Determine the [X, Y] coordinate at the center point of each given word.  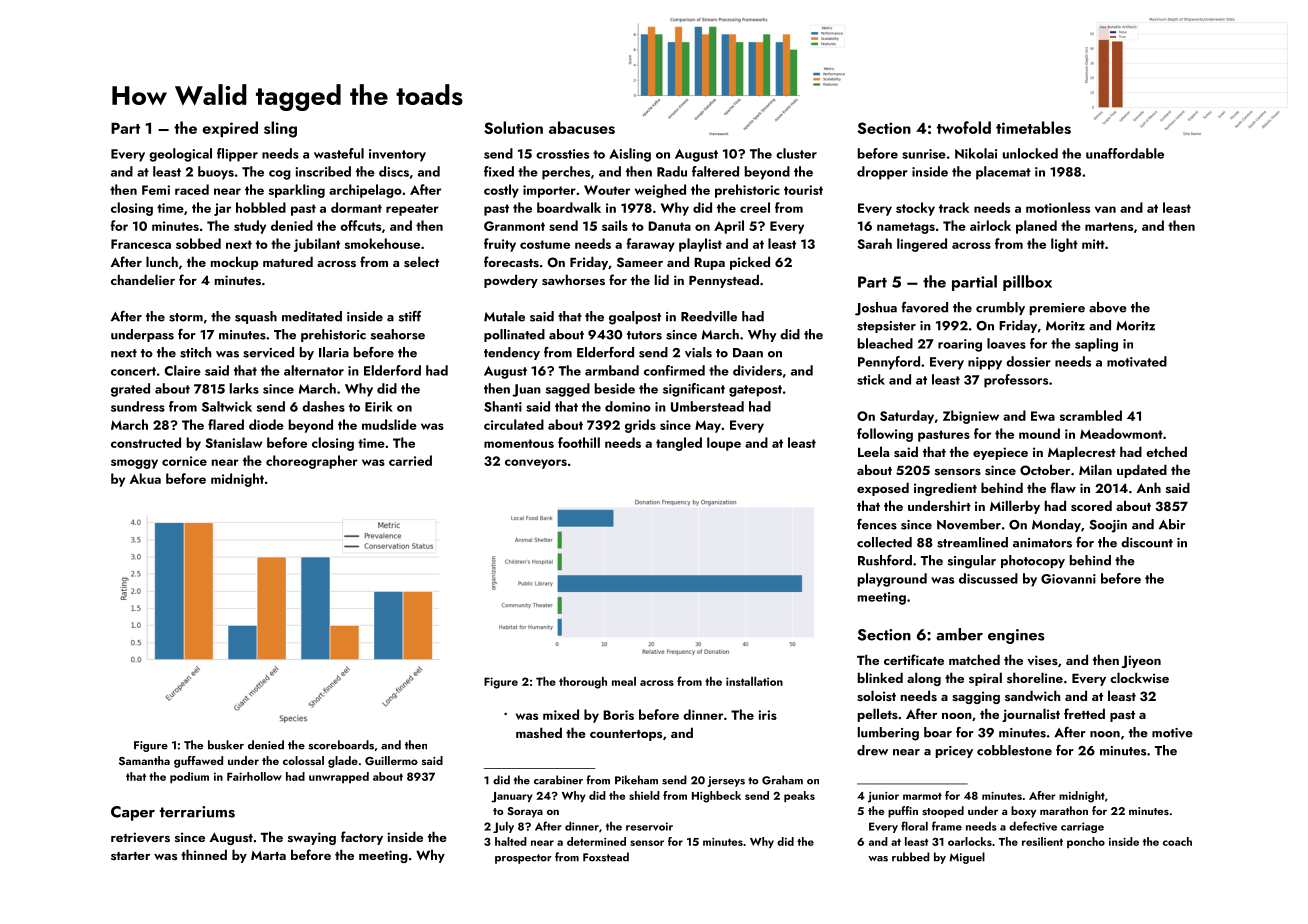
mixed [561, 714]
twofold [964, 127]
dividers [757, 370]
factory [362, 838]
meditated [312, 316]
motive [1172, 733]
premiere [1057, 309]
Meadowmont [1121, 433]
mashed [539, 732]
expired [230, 129]
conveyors [536, 464]
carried [410, 460]
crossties [562, 154]
